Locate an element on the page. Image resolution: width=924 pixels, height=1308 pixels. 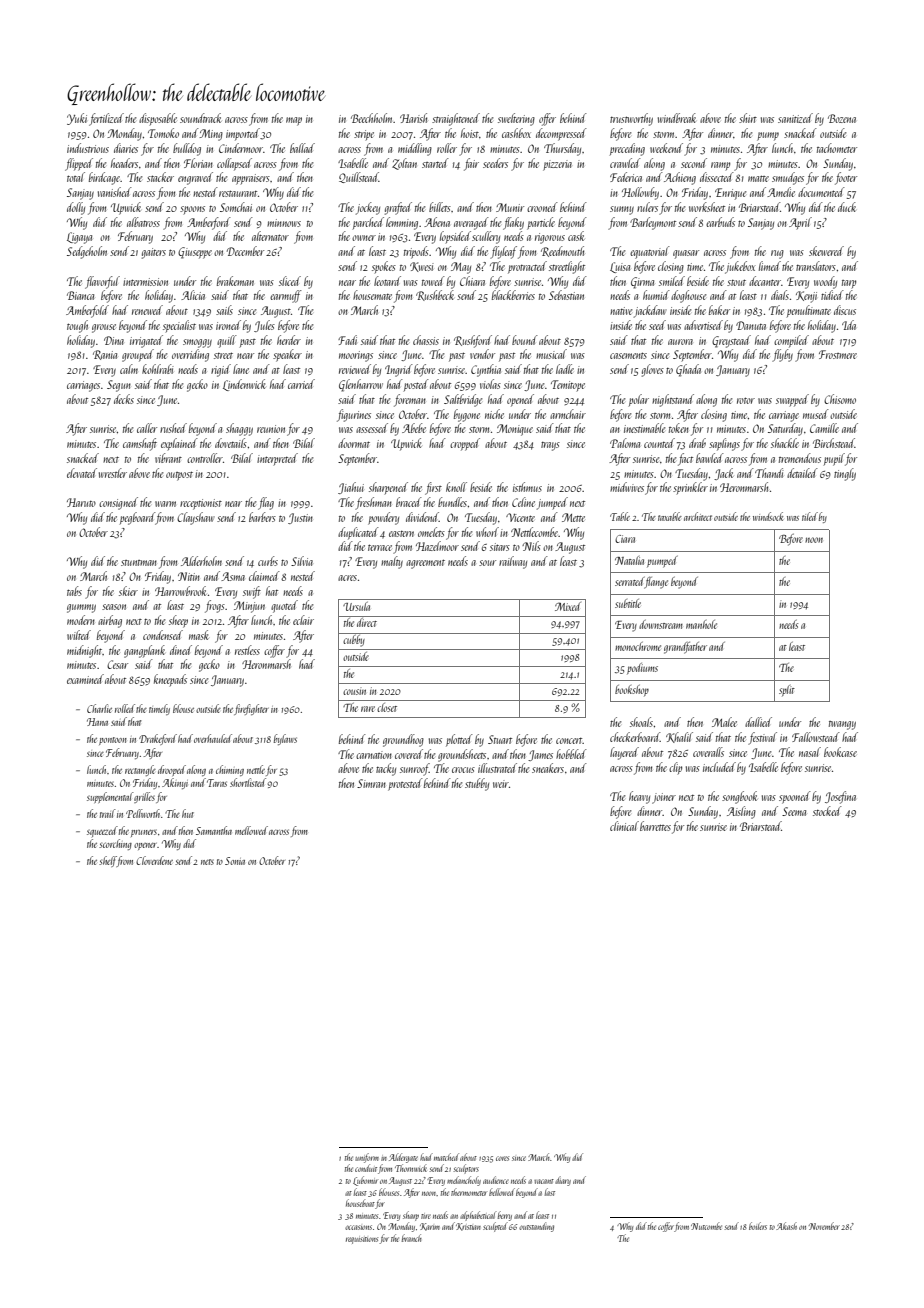
clinical is located at coordinates (624, 826).
